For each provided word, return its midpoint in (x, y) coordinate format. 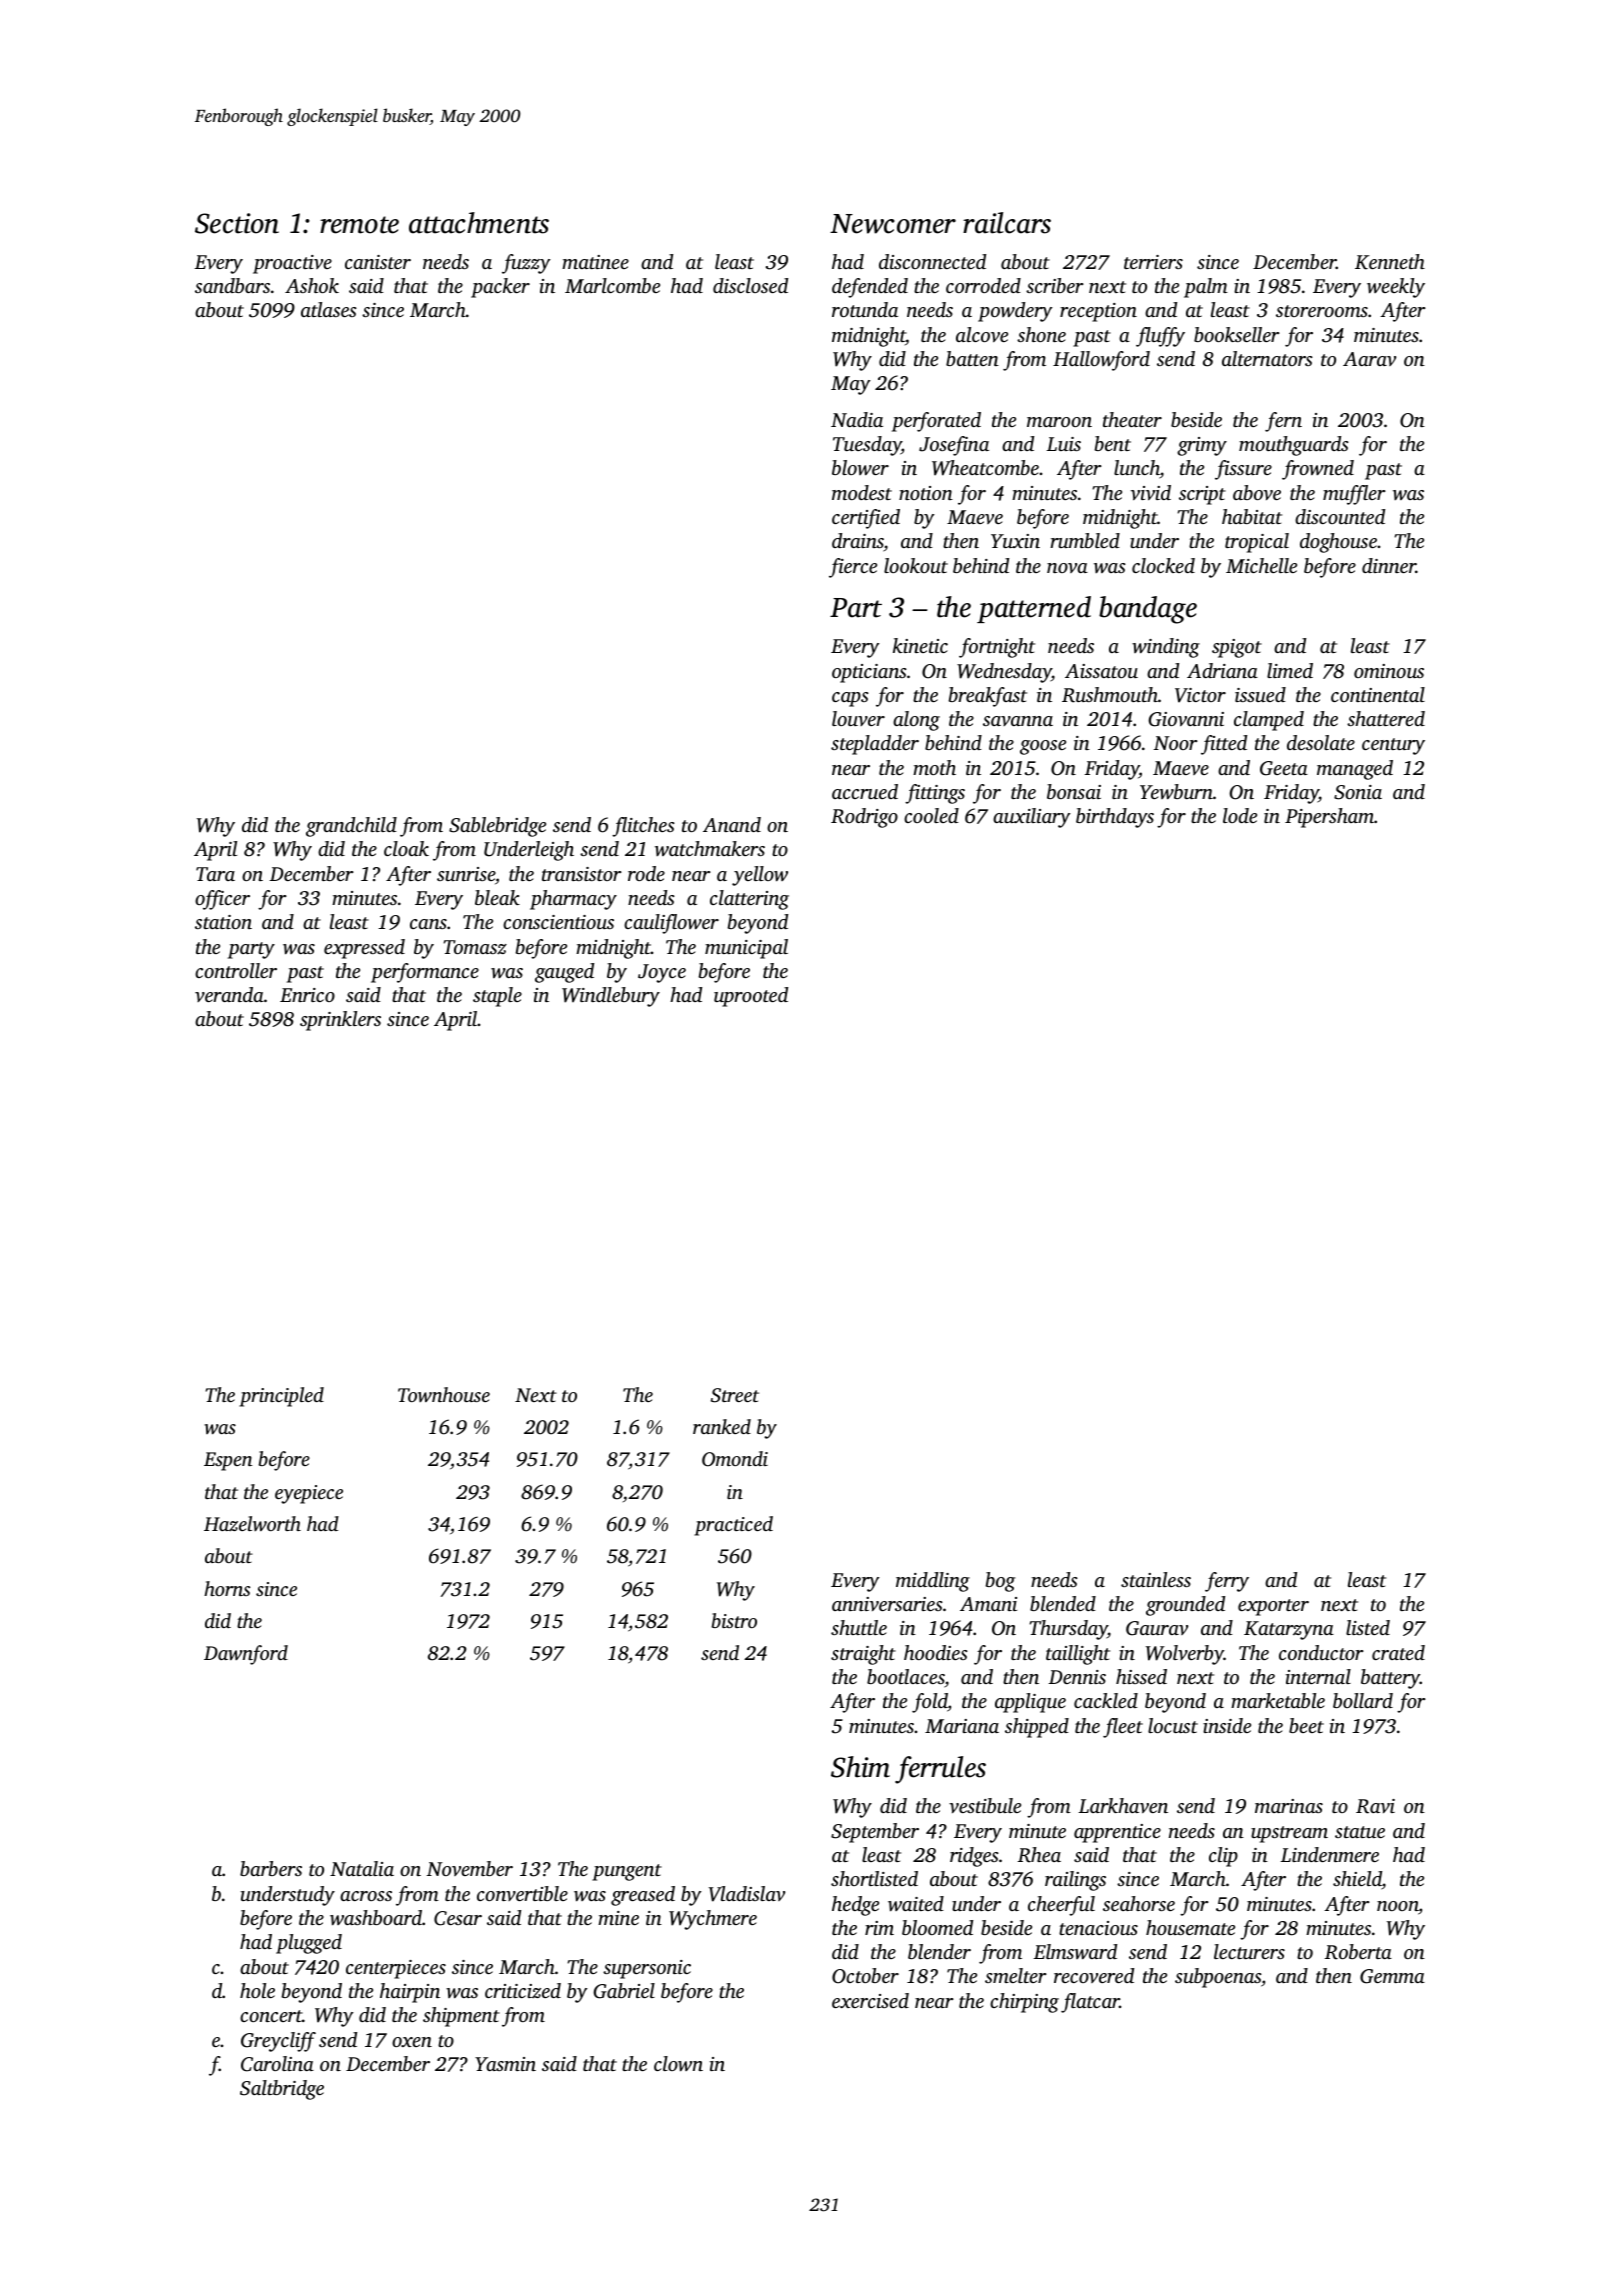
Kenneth (1390, 262)
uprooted (751, 997)
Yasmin (505, 2064)
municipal (746, 949)
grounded (1185, 1606)
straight (863, 1655)
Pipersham (1329, 818)
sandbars (232, 285)
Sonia (1358, 792)
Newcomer (893, 224)
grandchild (351, 827)
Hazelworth (252, 1523)
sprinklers (340, 1021)
